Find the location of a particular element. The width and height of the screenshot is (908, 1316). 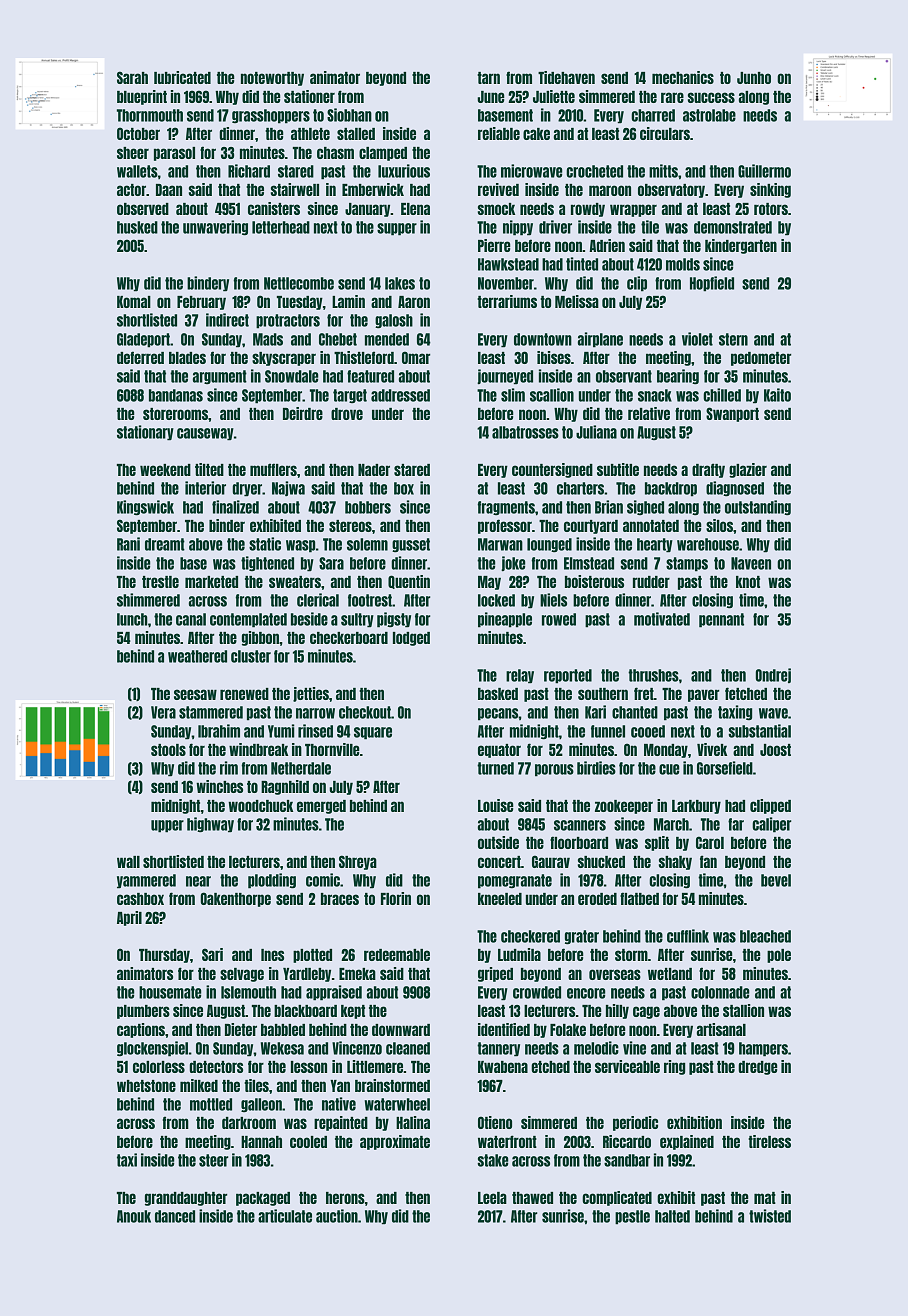

Tidehaven is located at coordinates (566, 77).
